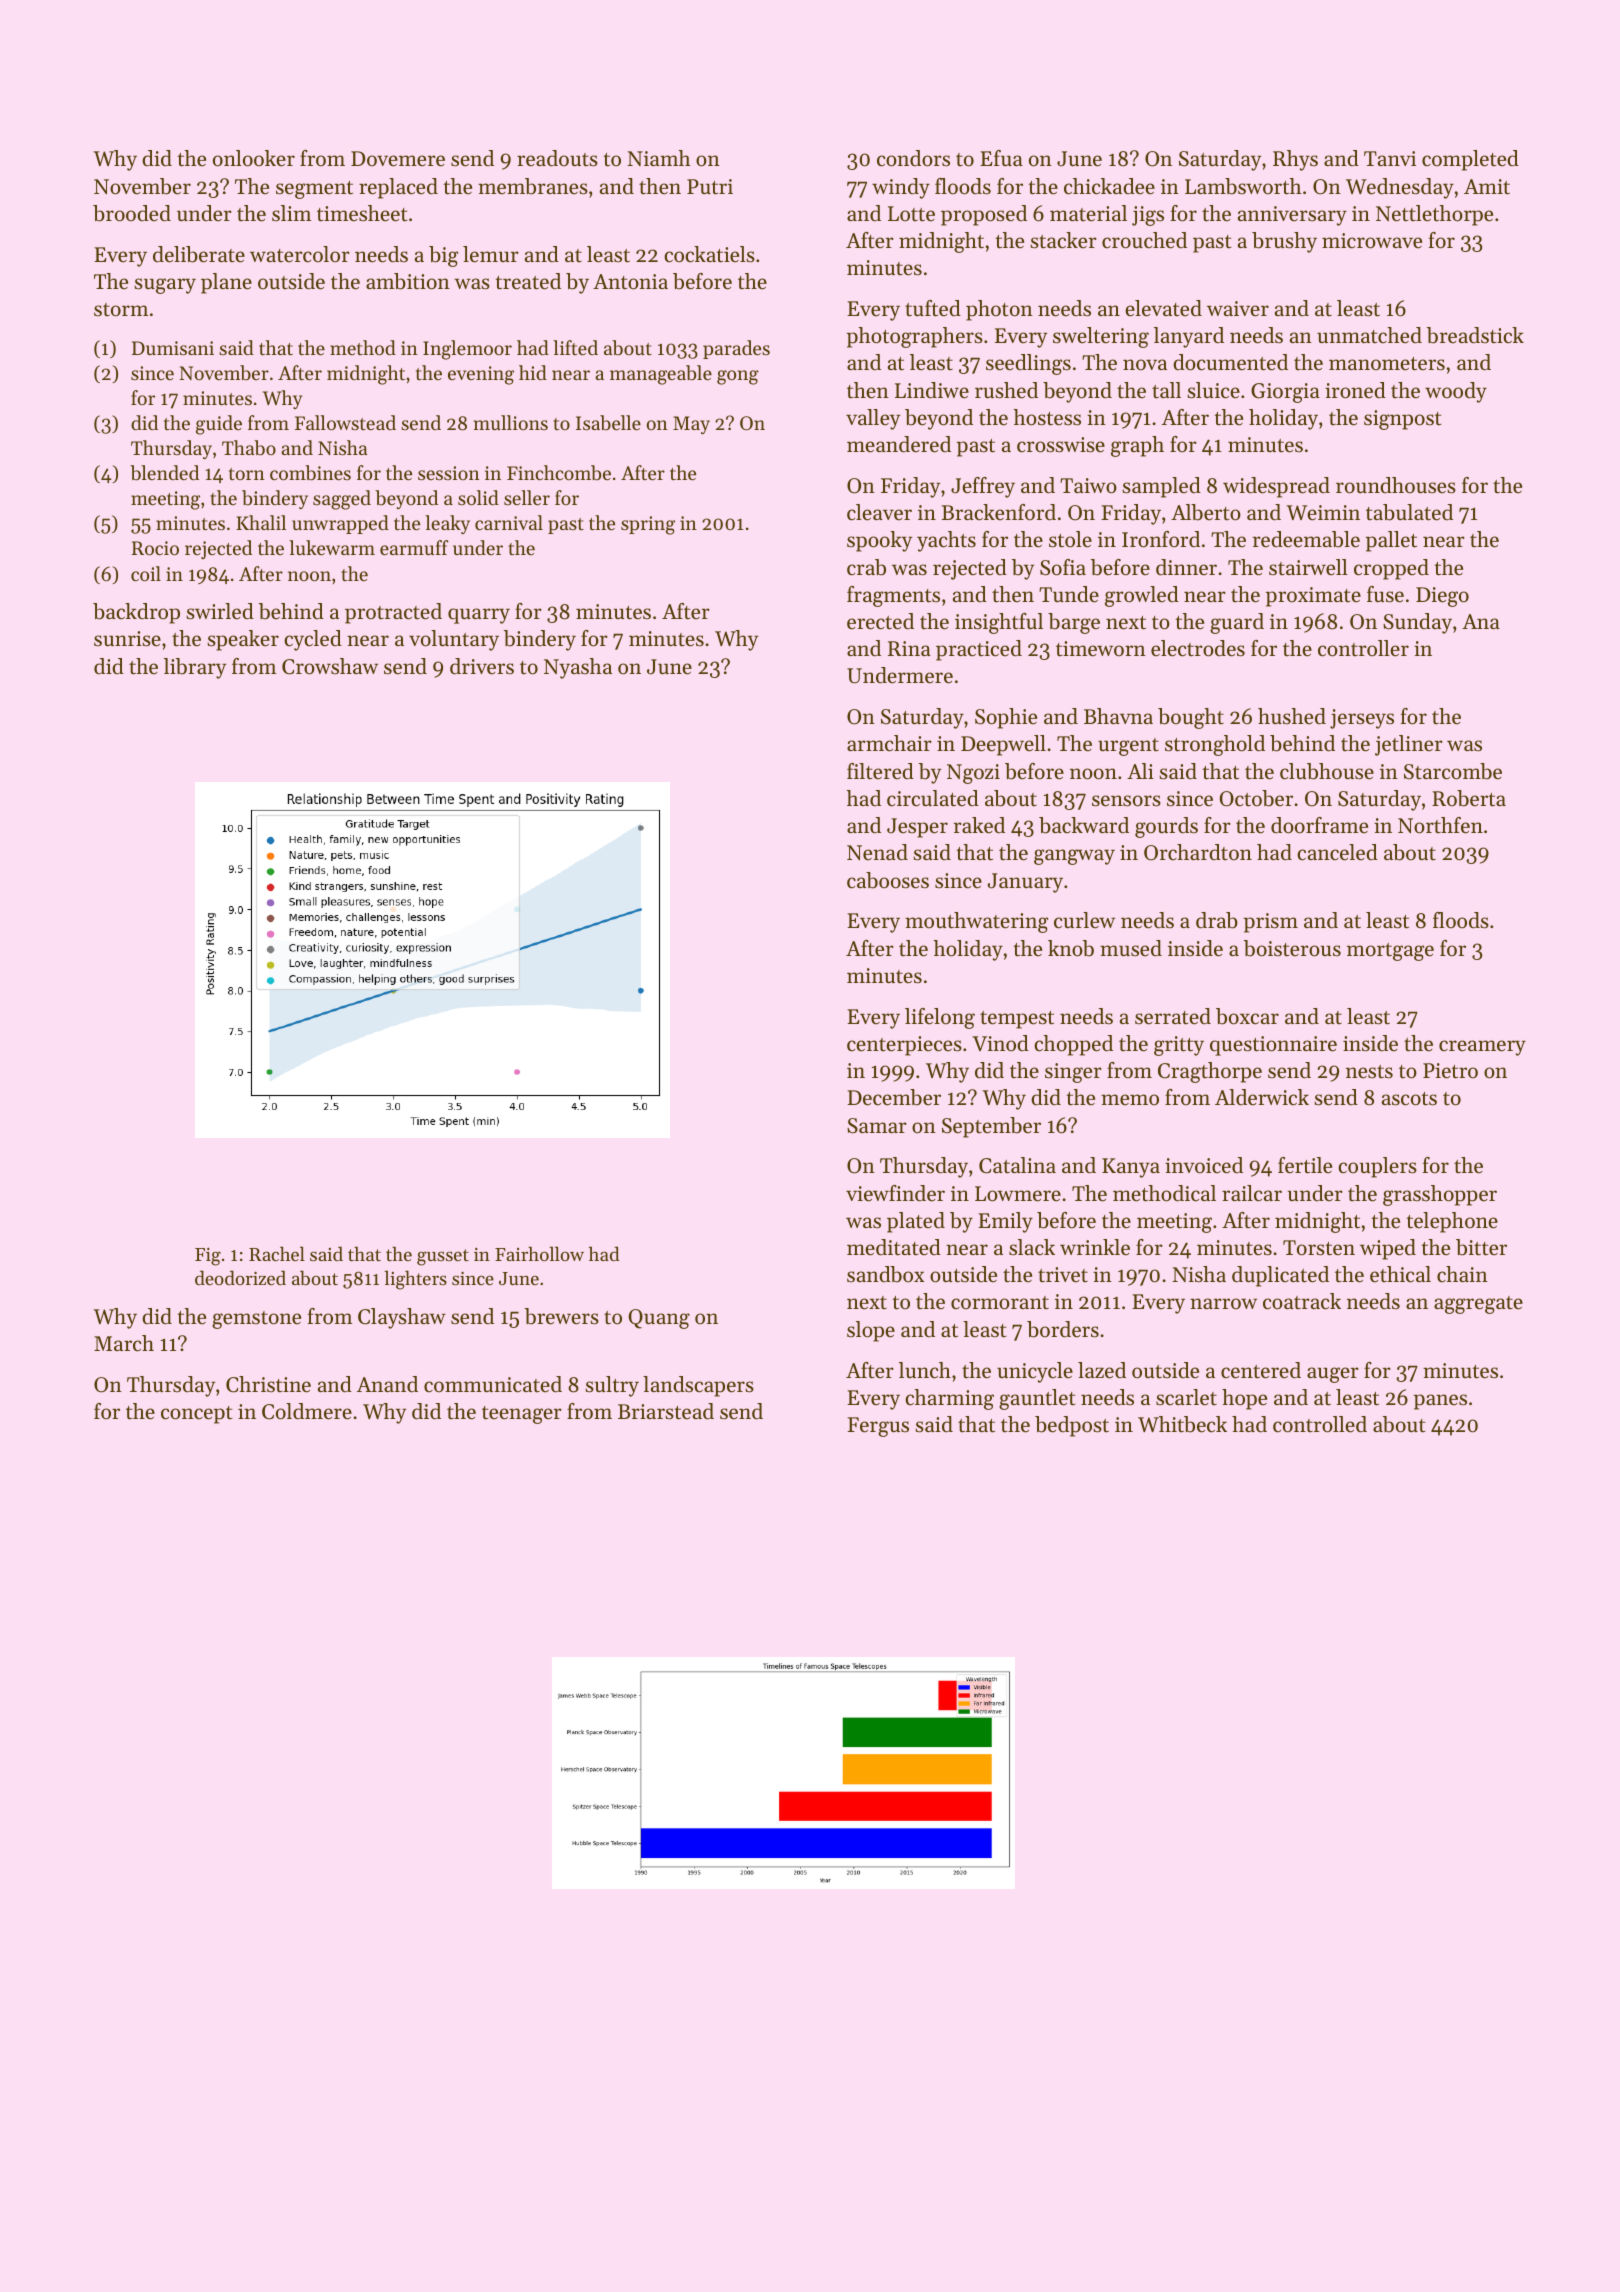 Image resolution: width=1620 pixels, height=2292 pixels. What do you see at coordinates (1390, 158) in the screenshot?
I see `Tanvi` at bounding box center [1390, 158].
